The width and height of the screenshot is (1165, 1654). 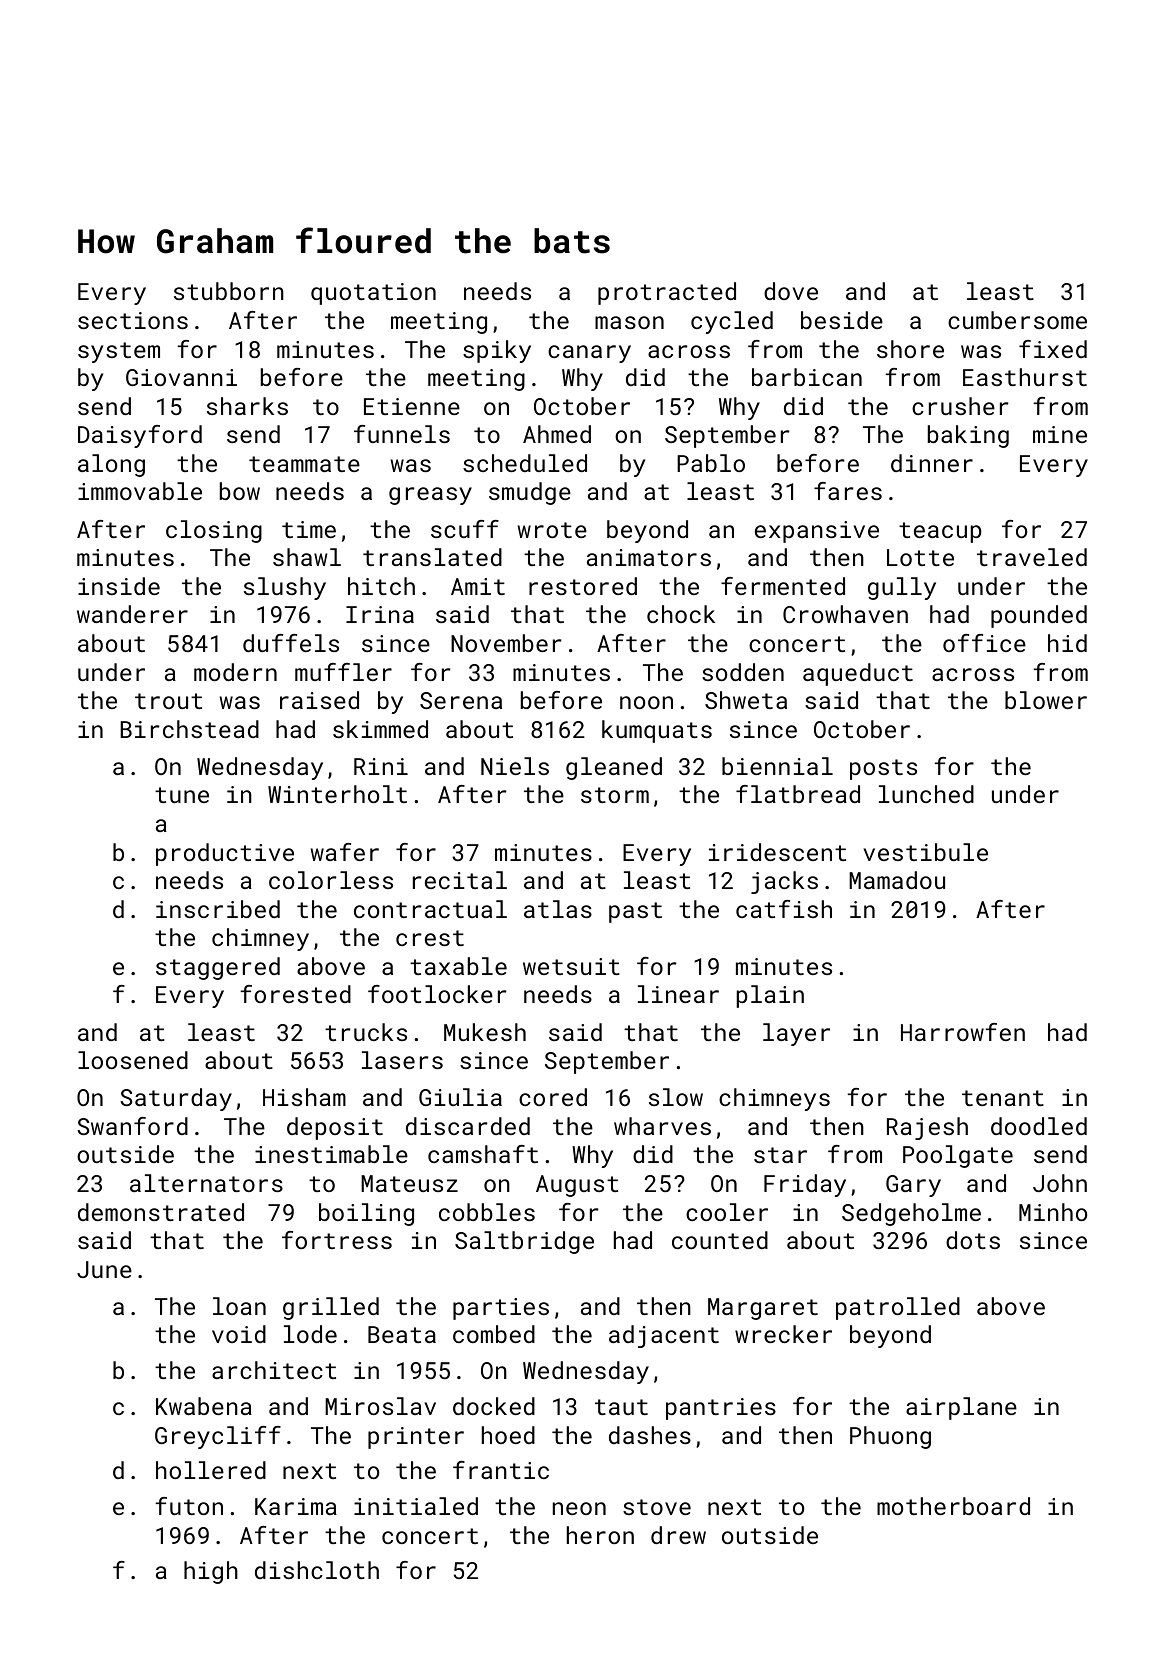 I want to click on aqueduct, so click(x=858, y=674).
